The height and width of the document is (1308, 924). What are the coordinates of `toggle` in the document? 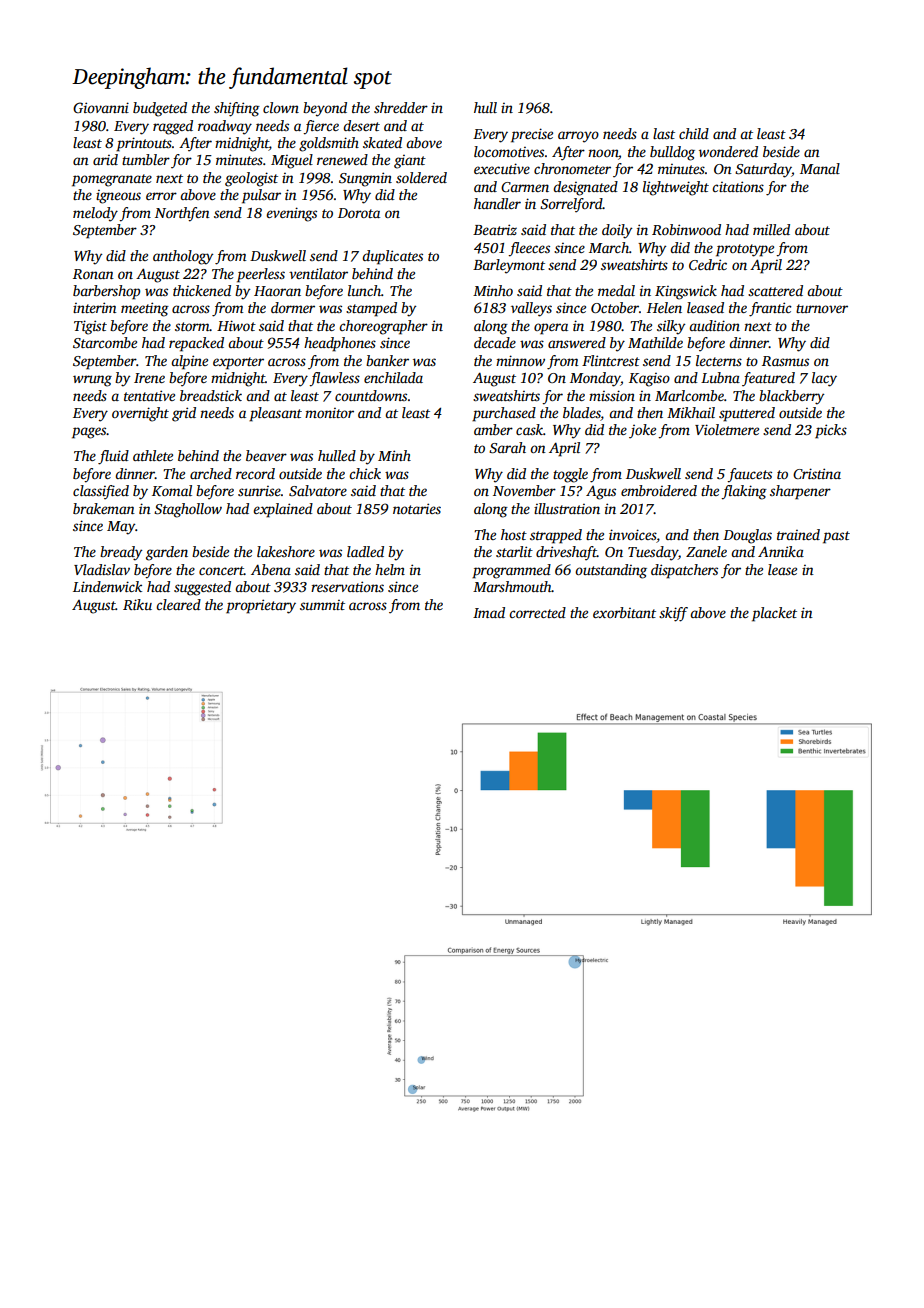 It's located at (570, 475).
